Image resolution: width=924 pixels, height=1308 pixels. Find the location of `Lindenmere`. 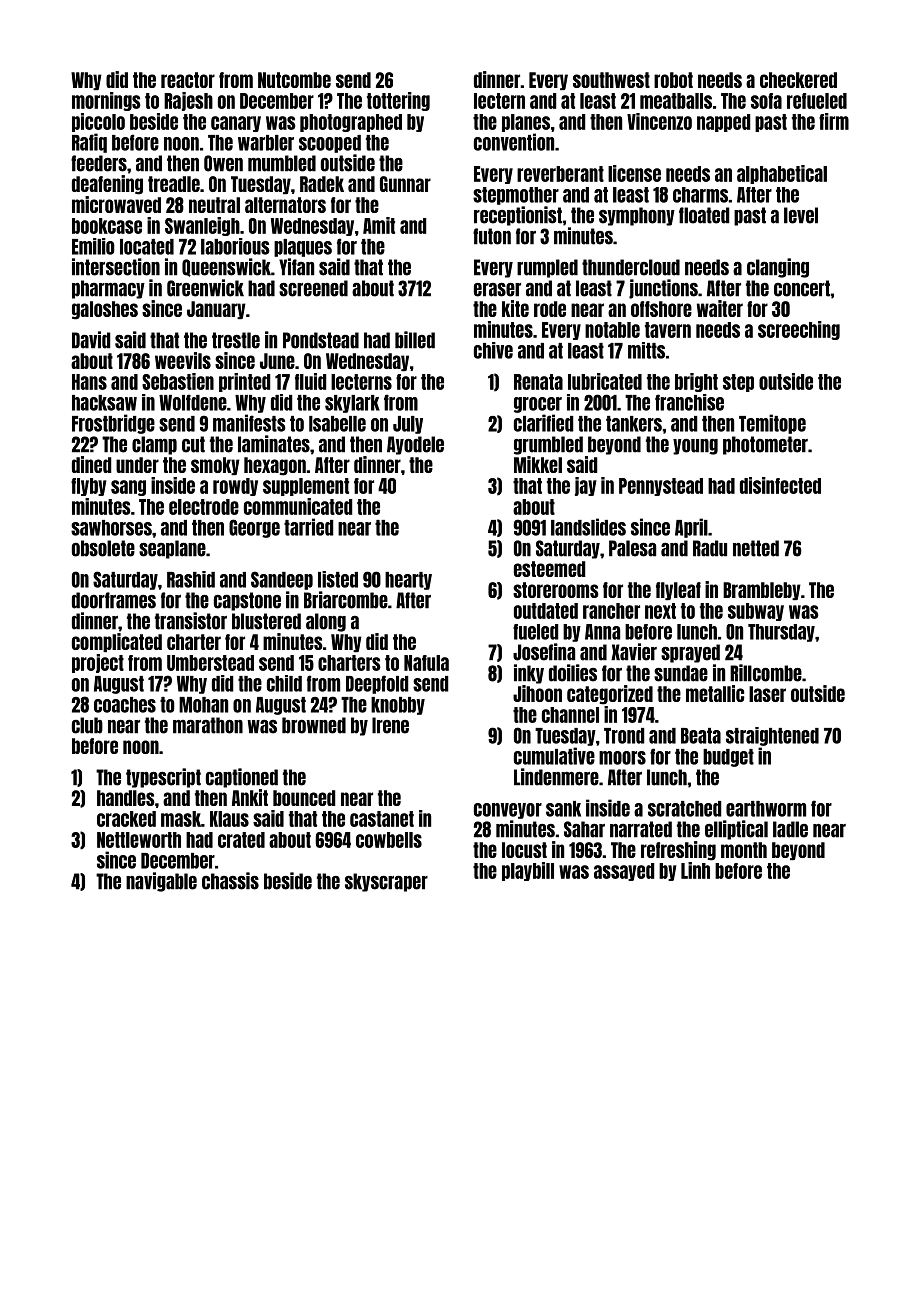

Lindenmere is located at coordinates (556, 777).
